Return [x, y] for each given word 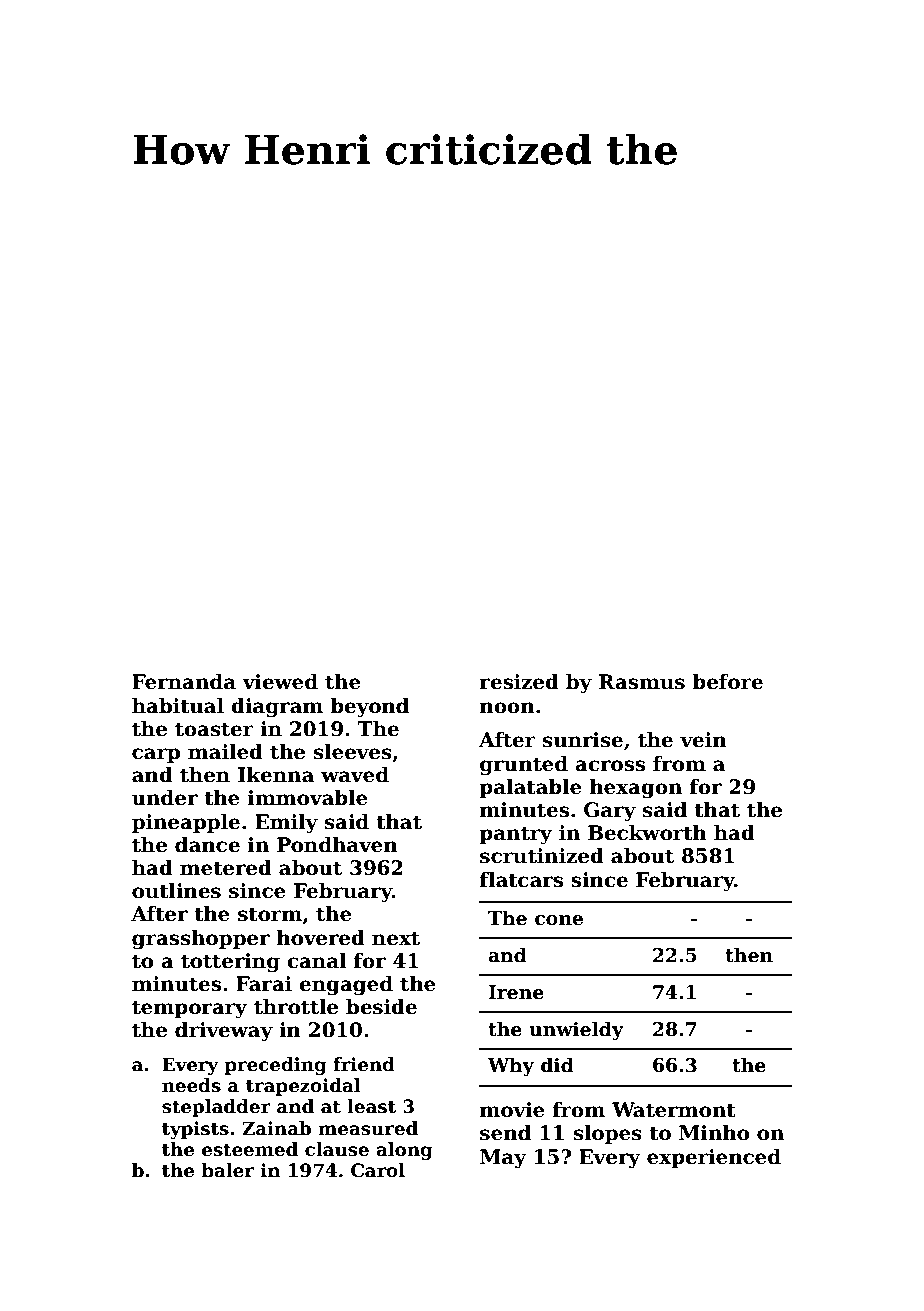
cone [559, 920]
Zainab [276, 1128]
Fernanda [184, 682]
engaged [346, 986]
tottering [230, 963]
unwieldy [576, 1030]
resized [519, 682]
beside [381, 1007]
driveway [224, 1032]
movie [512, 1110]
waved [355, 775]
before [727, 682]
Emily [286, 824]
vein [703, 740]
